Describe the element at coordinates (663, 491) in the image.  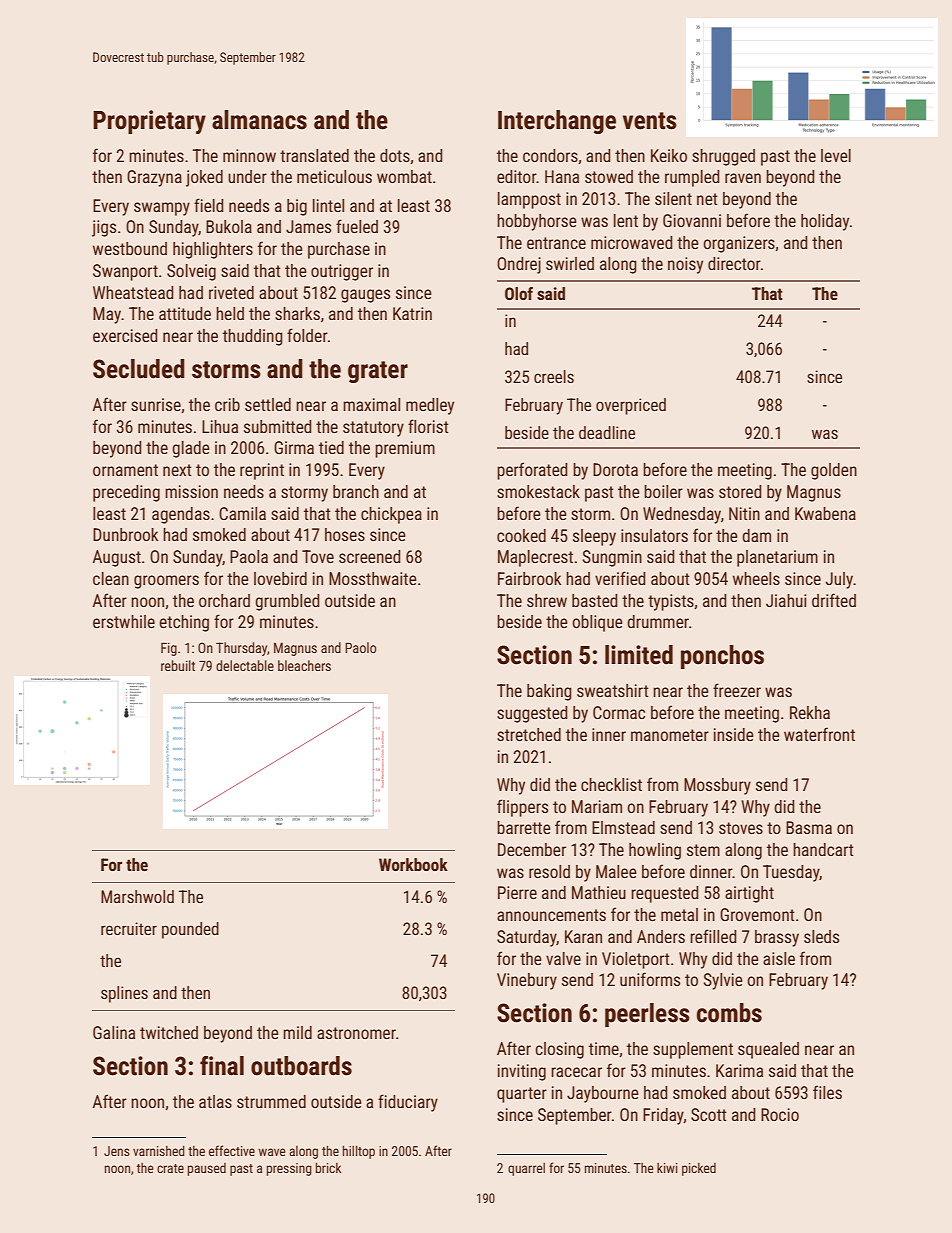
I see `boiler` at that location.
